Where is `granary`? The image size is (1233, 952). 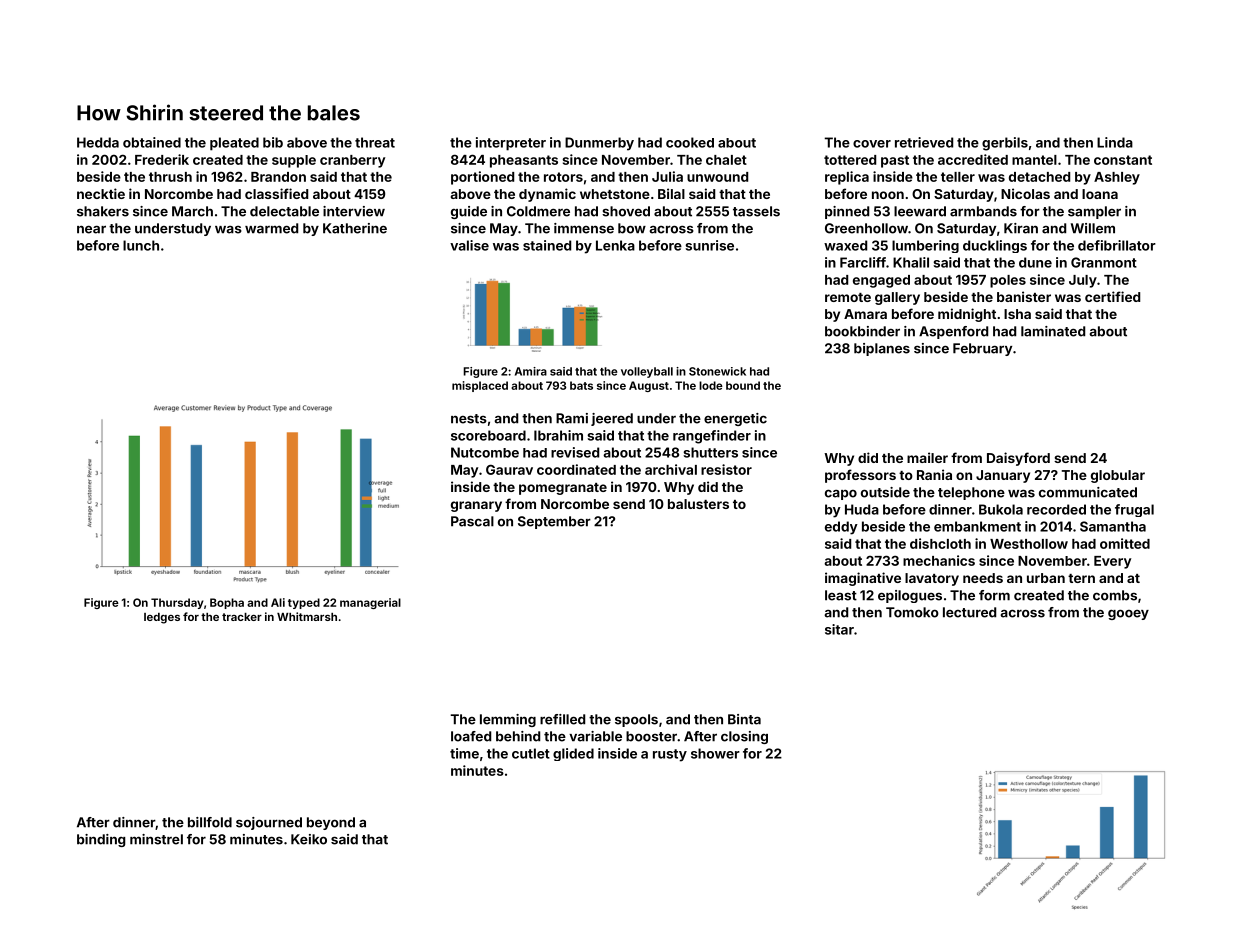 granary is located at coordinates (476, 506).
